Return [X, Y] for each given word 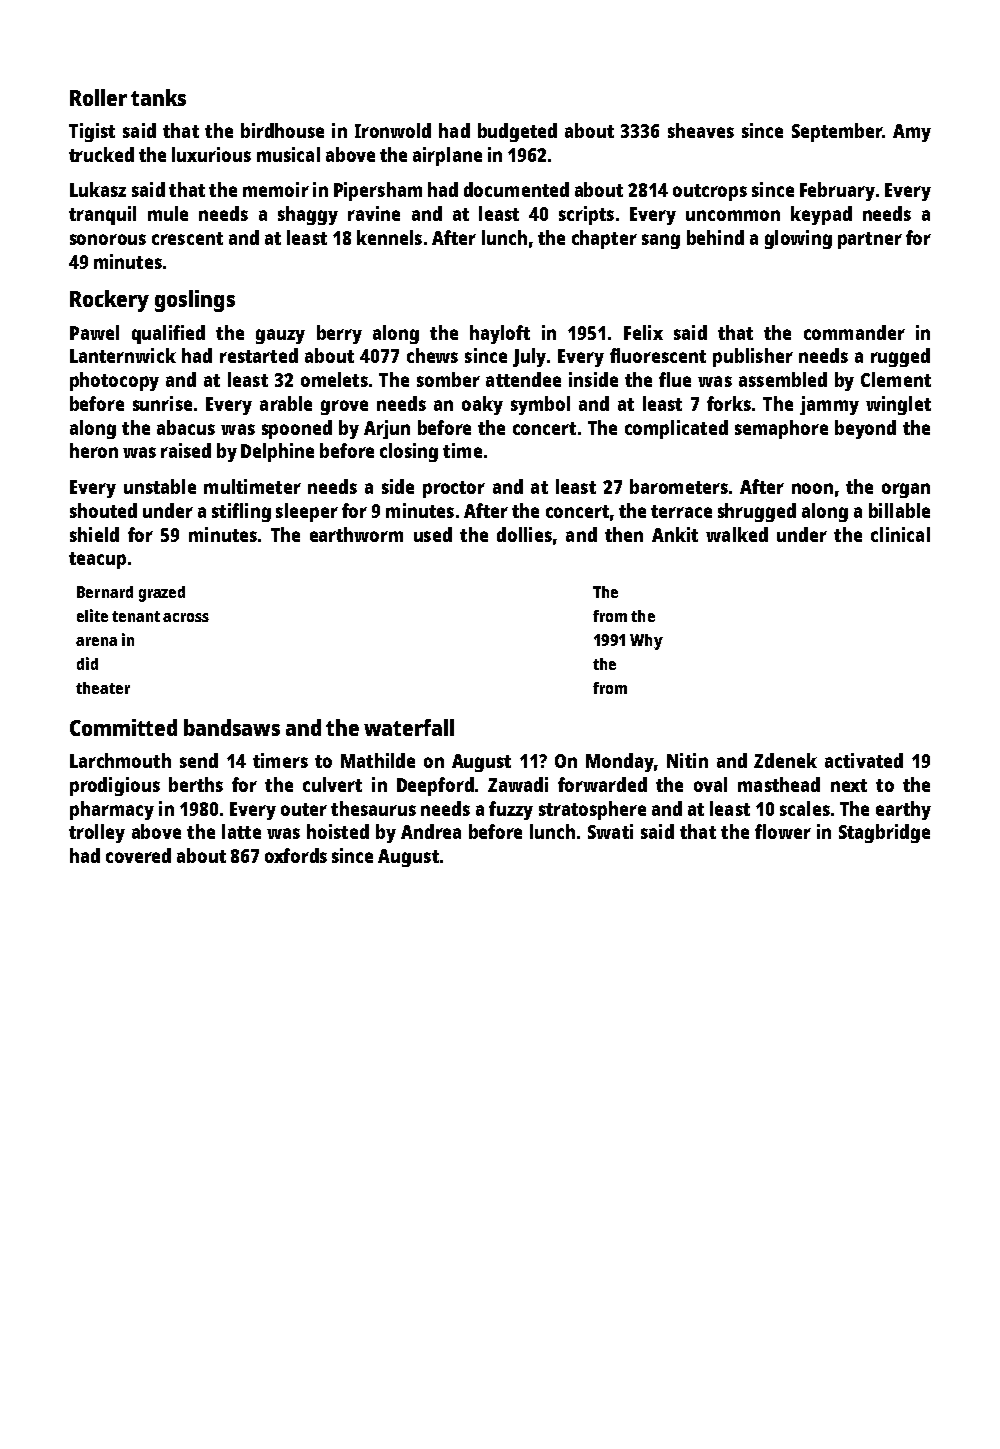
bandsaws [232, 727]
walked [737, 534]
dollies [524, 534]
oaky [482, 405]
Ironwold [393, 130]
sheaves [701, 130]
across [186, 617]
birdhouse [282, 130]
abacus [186, 427]
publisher [753, 357]
